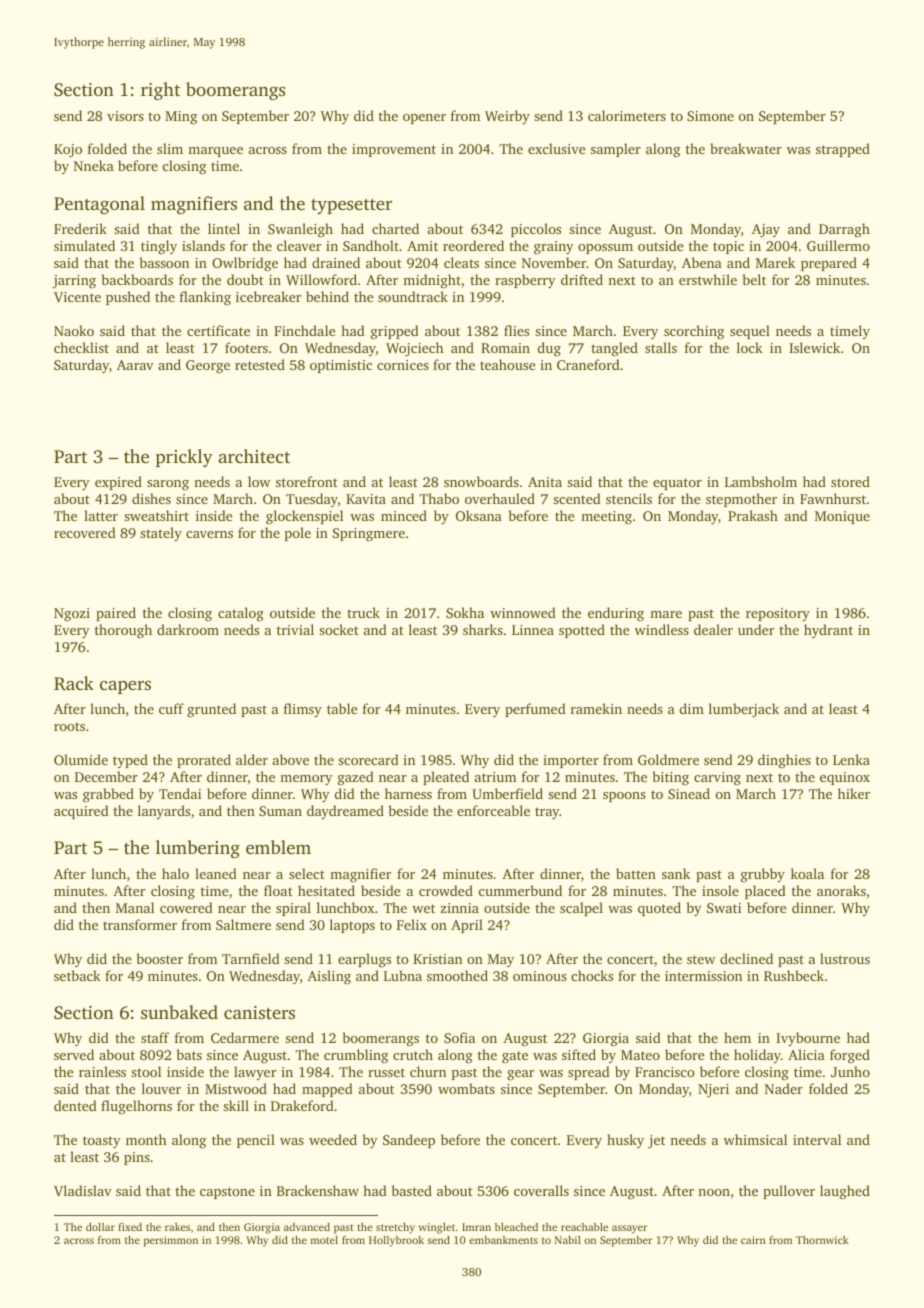 The image size is (924, 1308). What do you see at coordinates (83, 1190) in the screenshot?
I see `Vladislav` at bounding box center [83, 1190].
